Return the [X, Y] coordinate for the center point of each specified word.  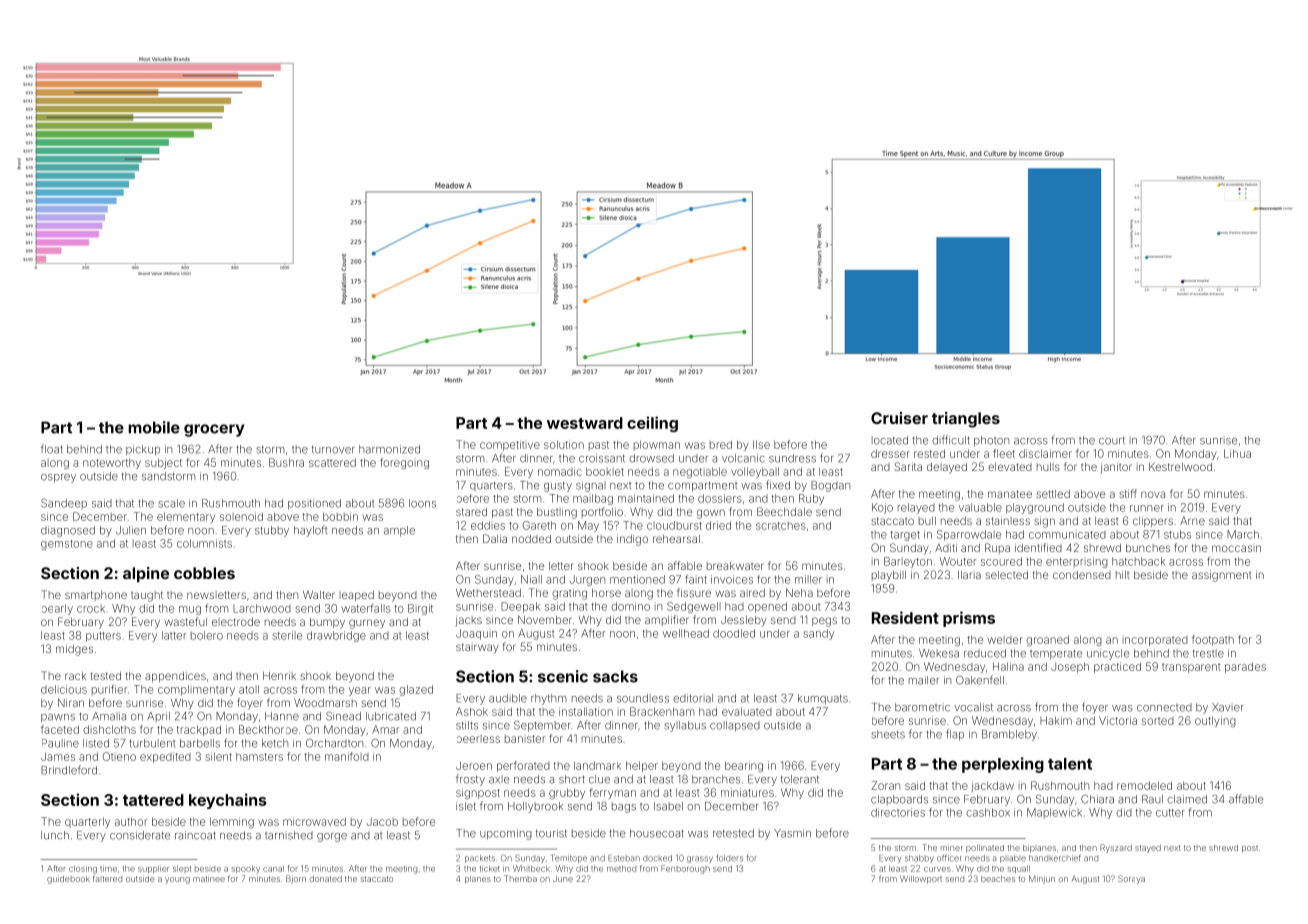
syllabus [685, 726]
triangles [966, 420]
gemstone [67, 545]
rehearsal [676, 539]
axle [499, 779]
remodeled [1144, 785]
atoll [249, 689]
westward [585, 423]
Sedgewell [694, 607]
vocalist [973, 707]
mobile [154, 427]
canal [273, 868]
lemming [232, 822]
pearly [57, 609]
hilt [1123, 575]
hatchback [1138, 561]
